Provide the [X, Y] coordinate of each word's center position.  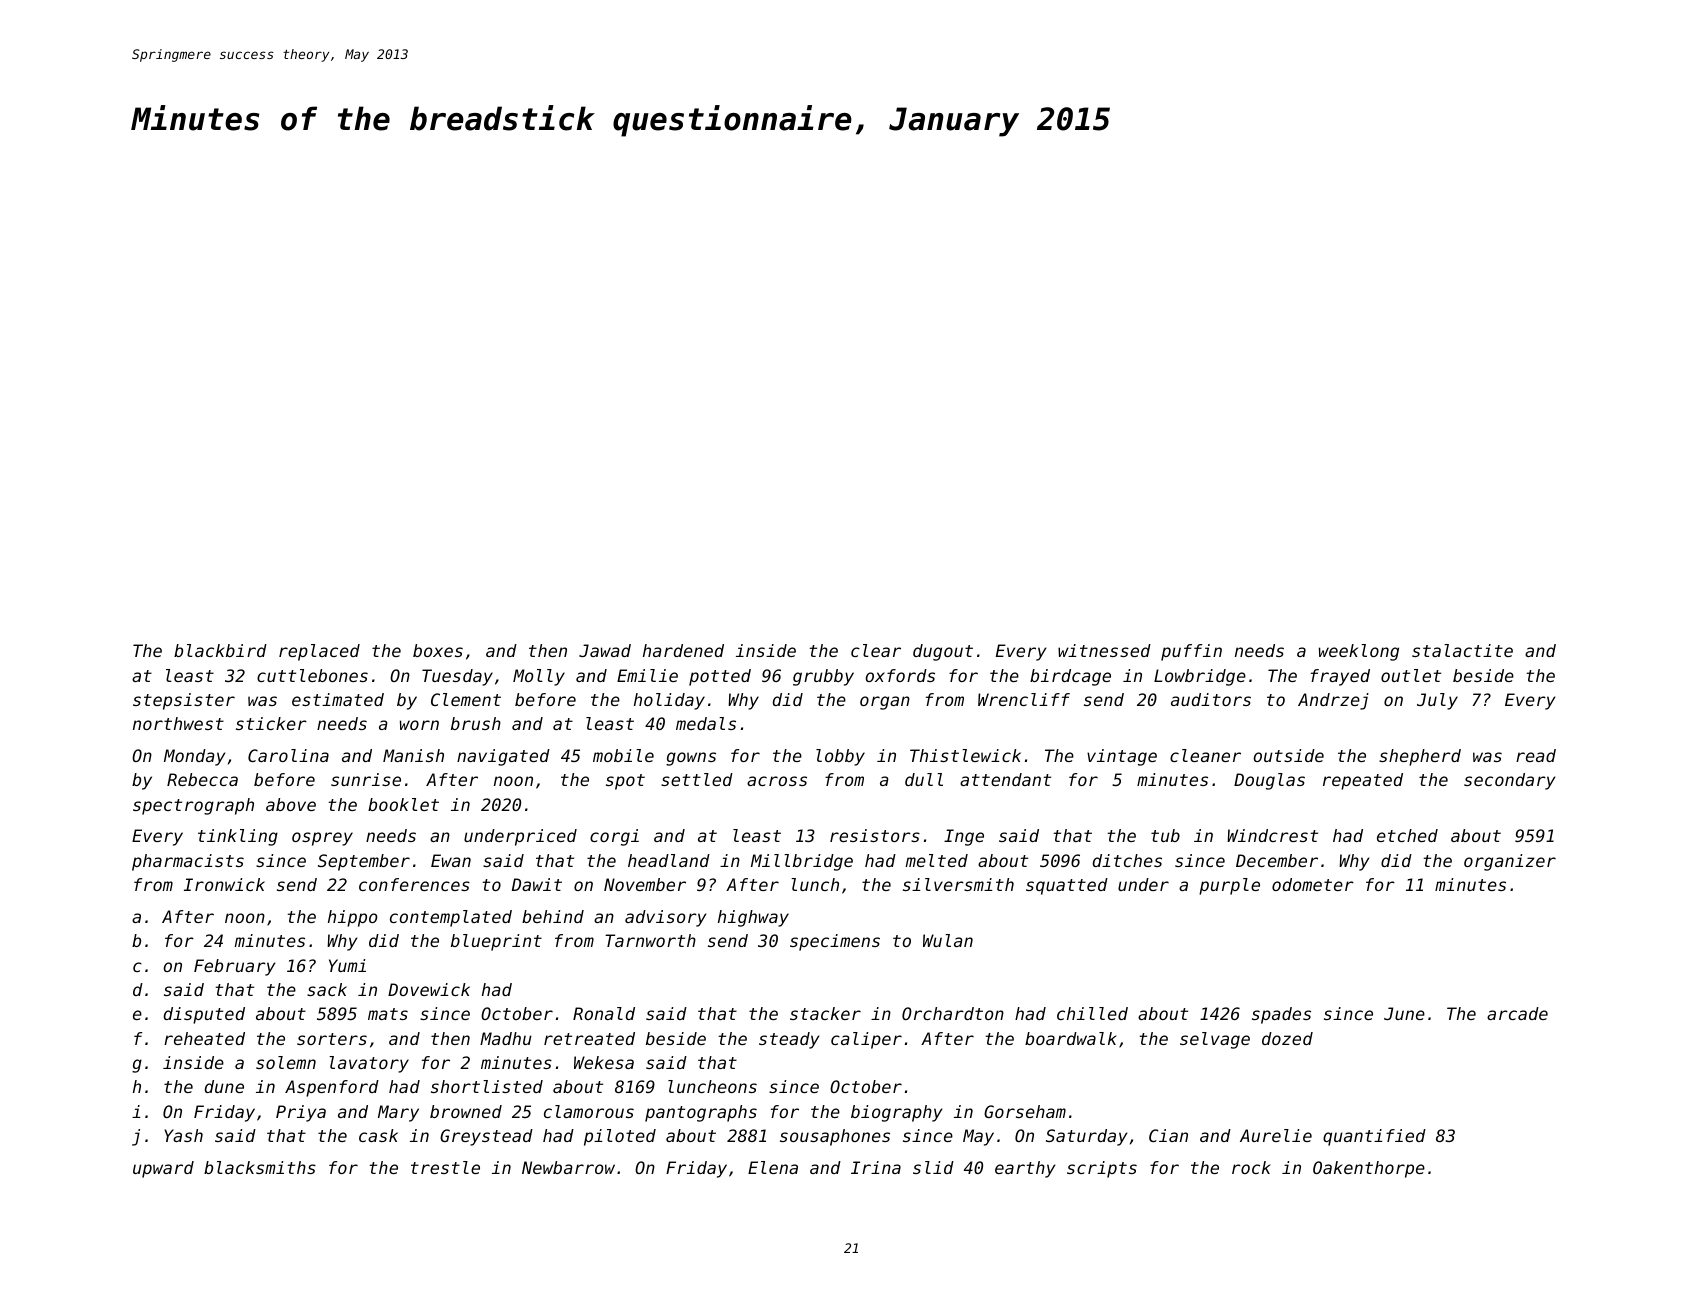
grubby [823, 677]
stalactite [1462, 650]
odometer [1313, 884]
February [234, 967]
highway [753, 918]
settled [697, 779]
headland [669, 860]
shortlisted [487, 1086]
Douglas [1269, 781]
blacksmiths [260, 1167]
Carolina [288, 755]
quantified [1374, 1137]
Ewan [451, 860]
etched [1407, 835]
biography [896, 1113]
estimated [338, 699]
